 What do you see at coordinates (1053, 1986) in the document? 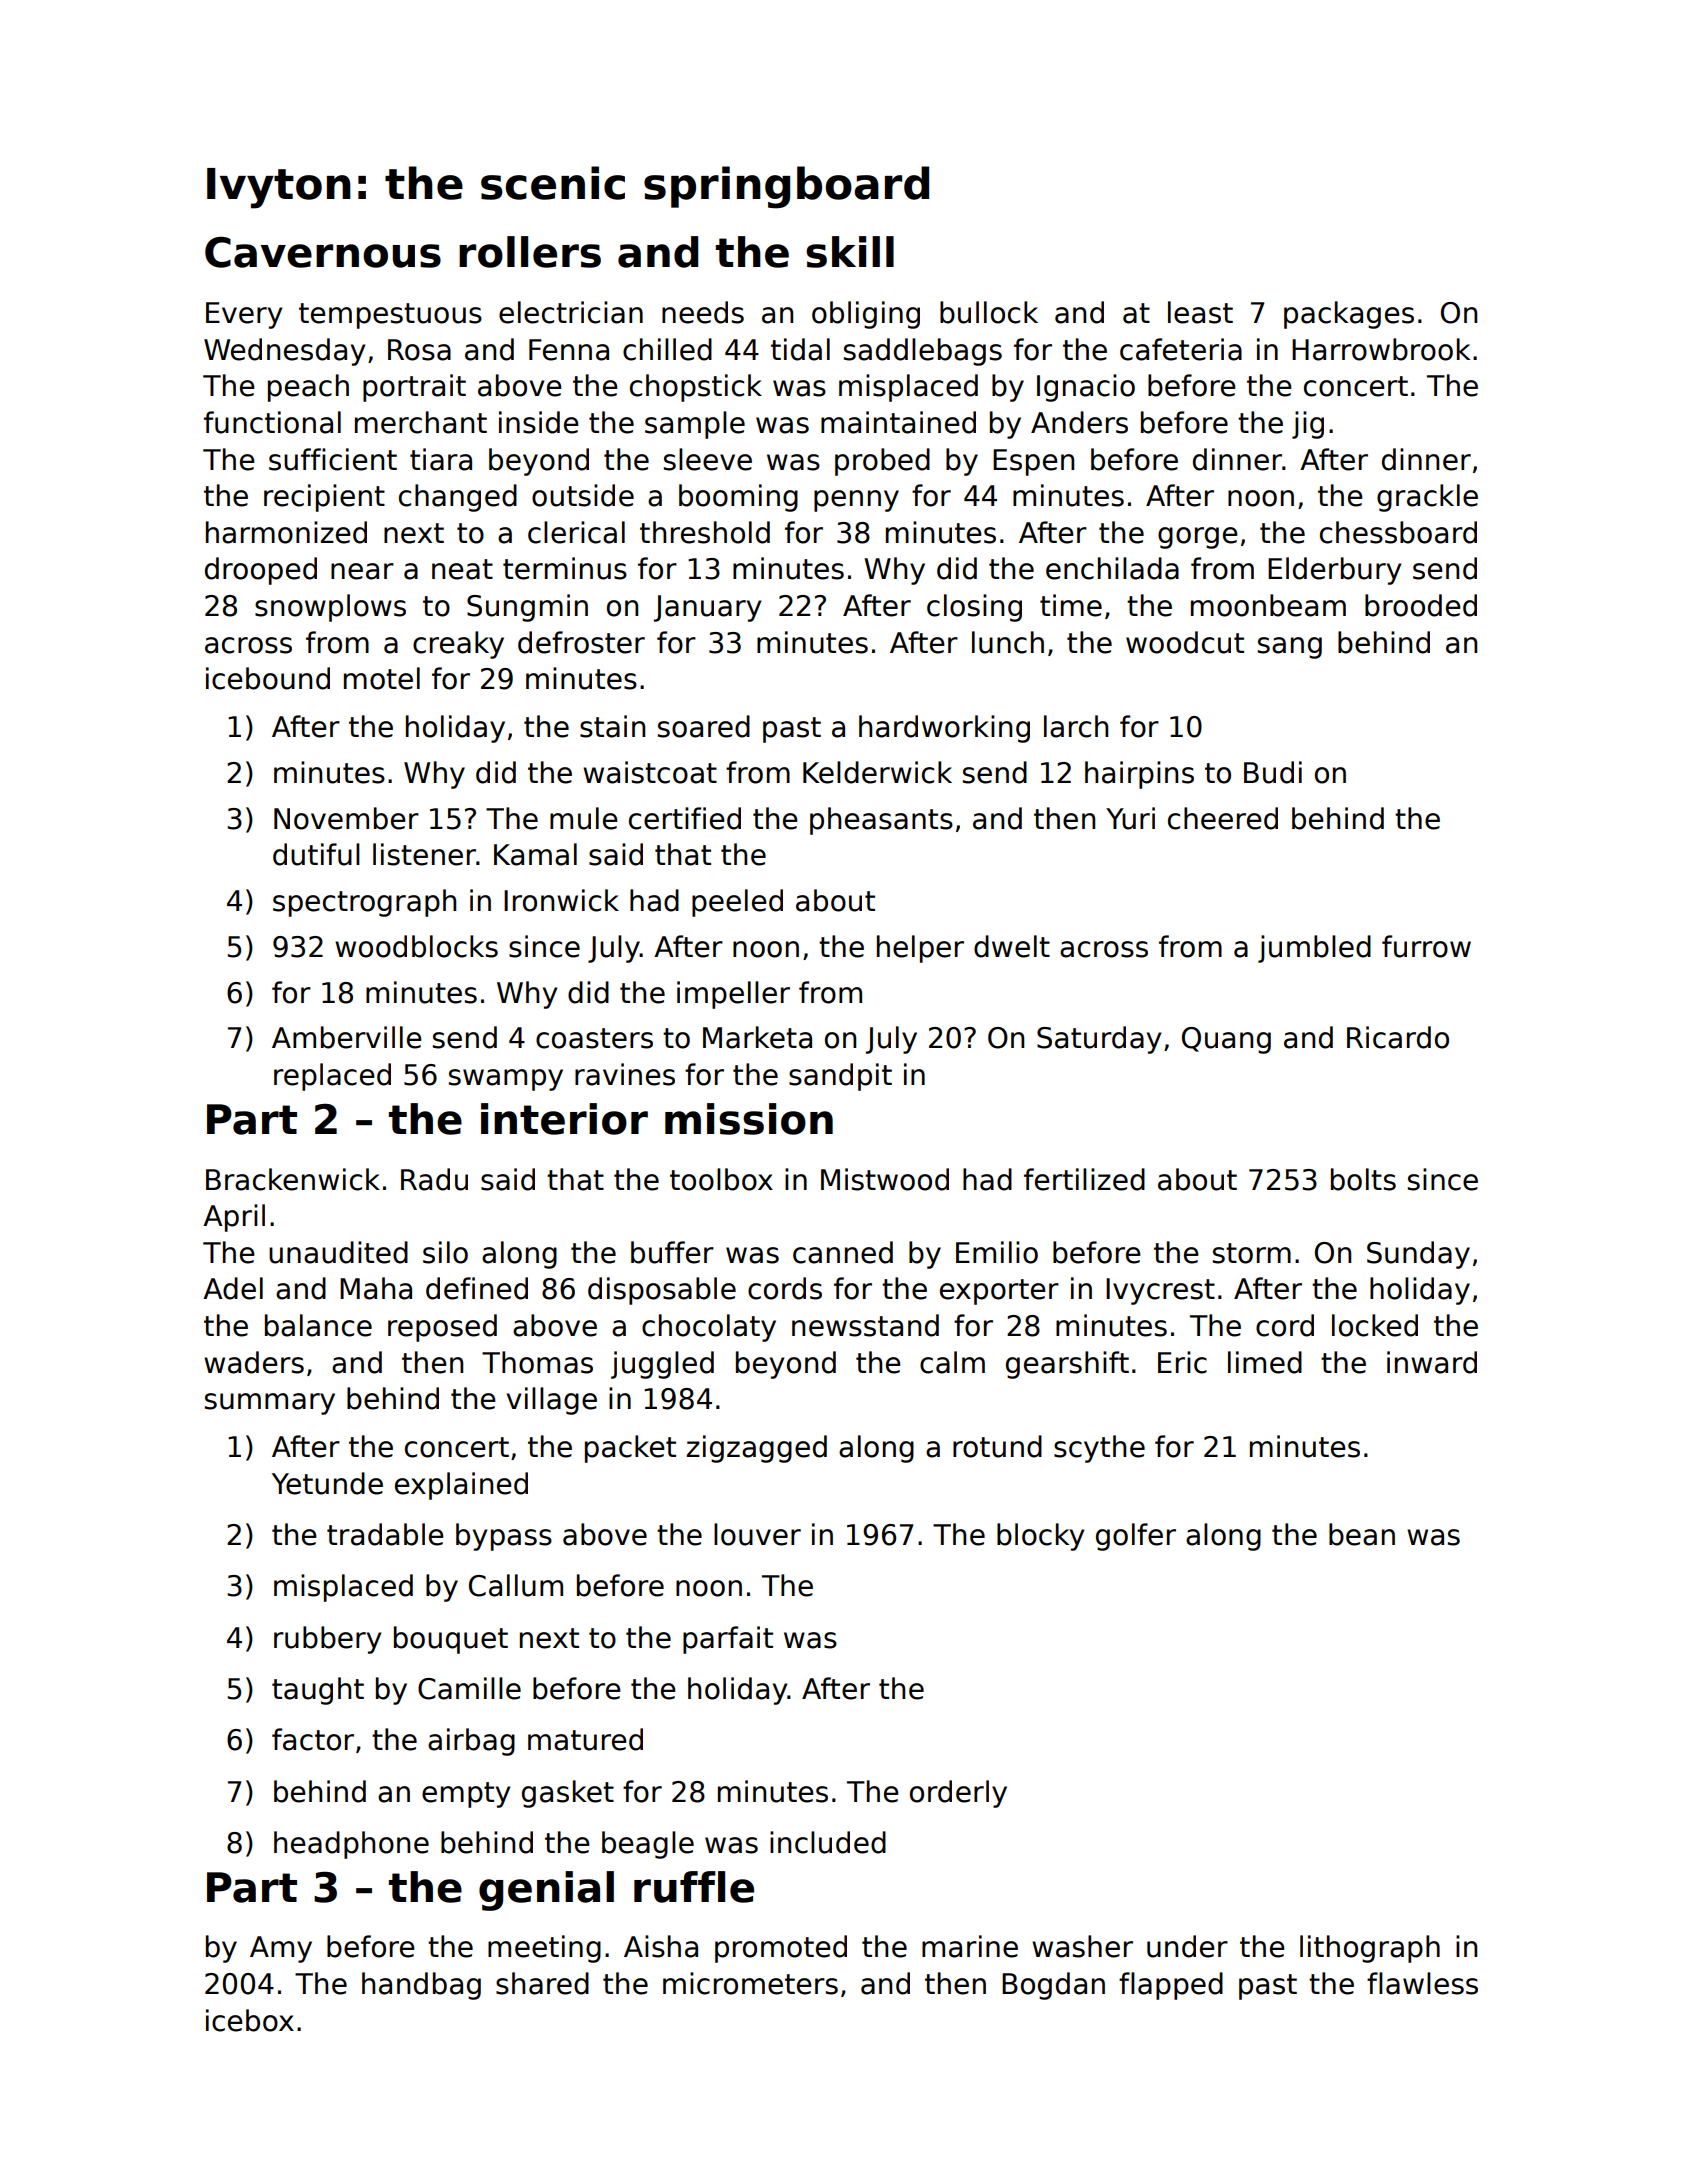
I see `Bogdan` at bounding box center [1053, 1986].
